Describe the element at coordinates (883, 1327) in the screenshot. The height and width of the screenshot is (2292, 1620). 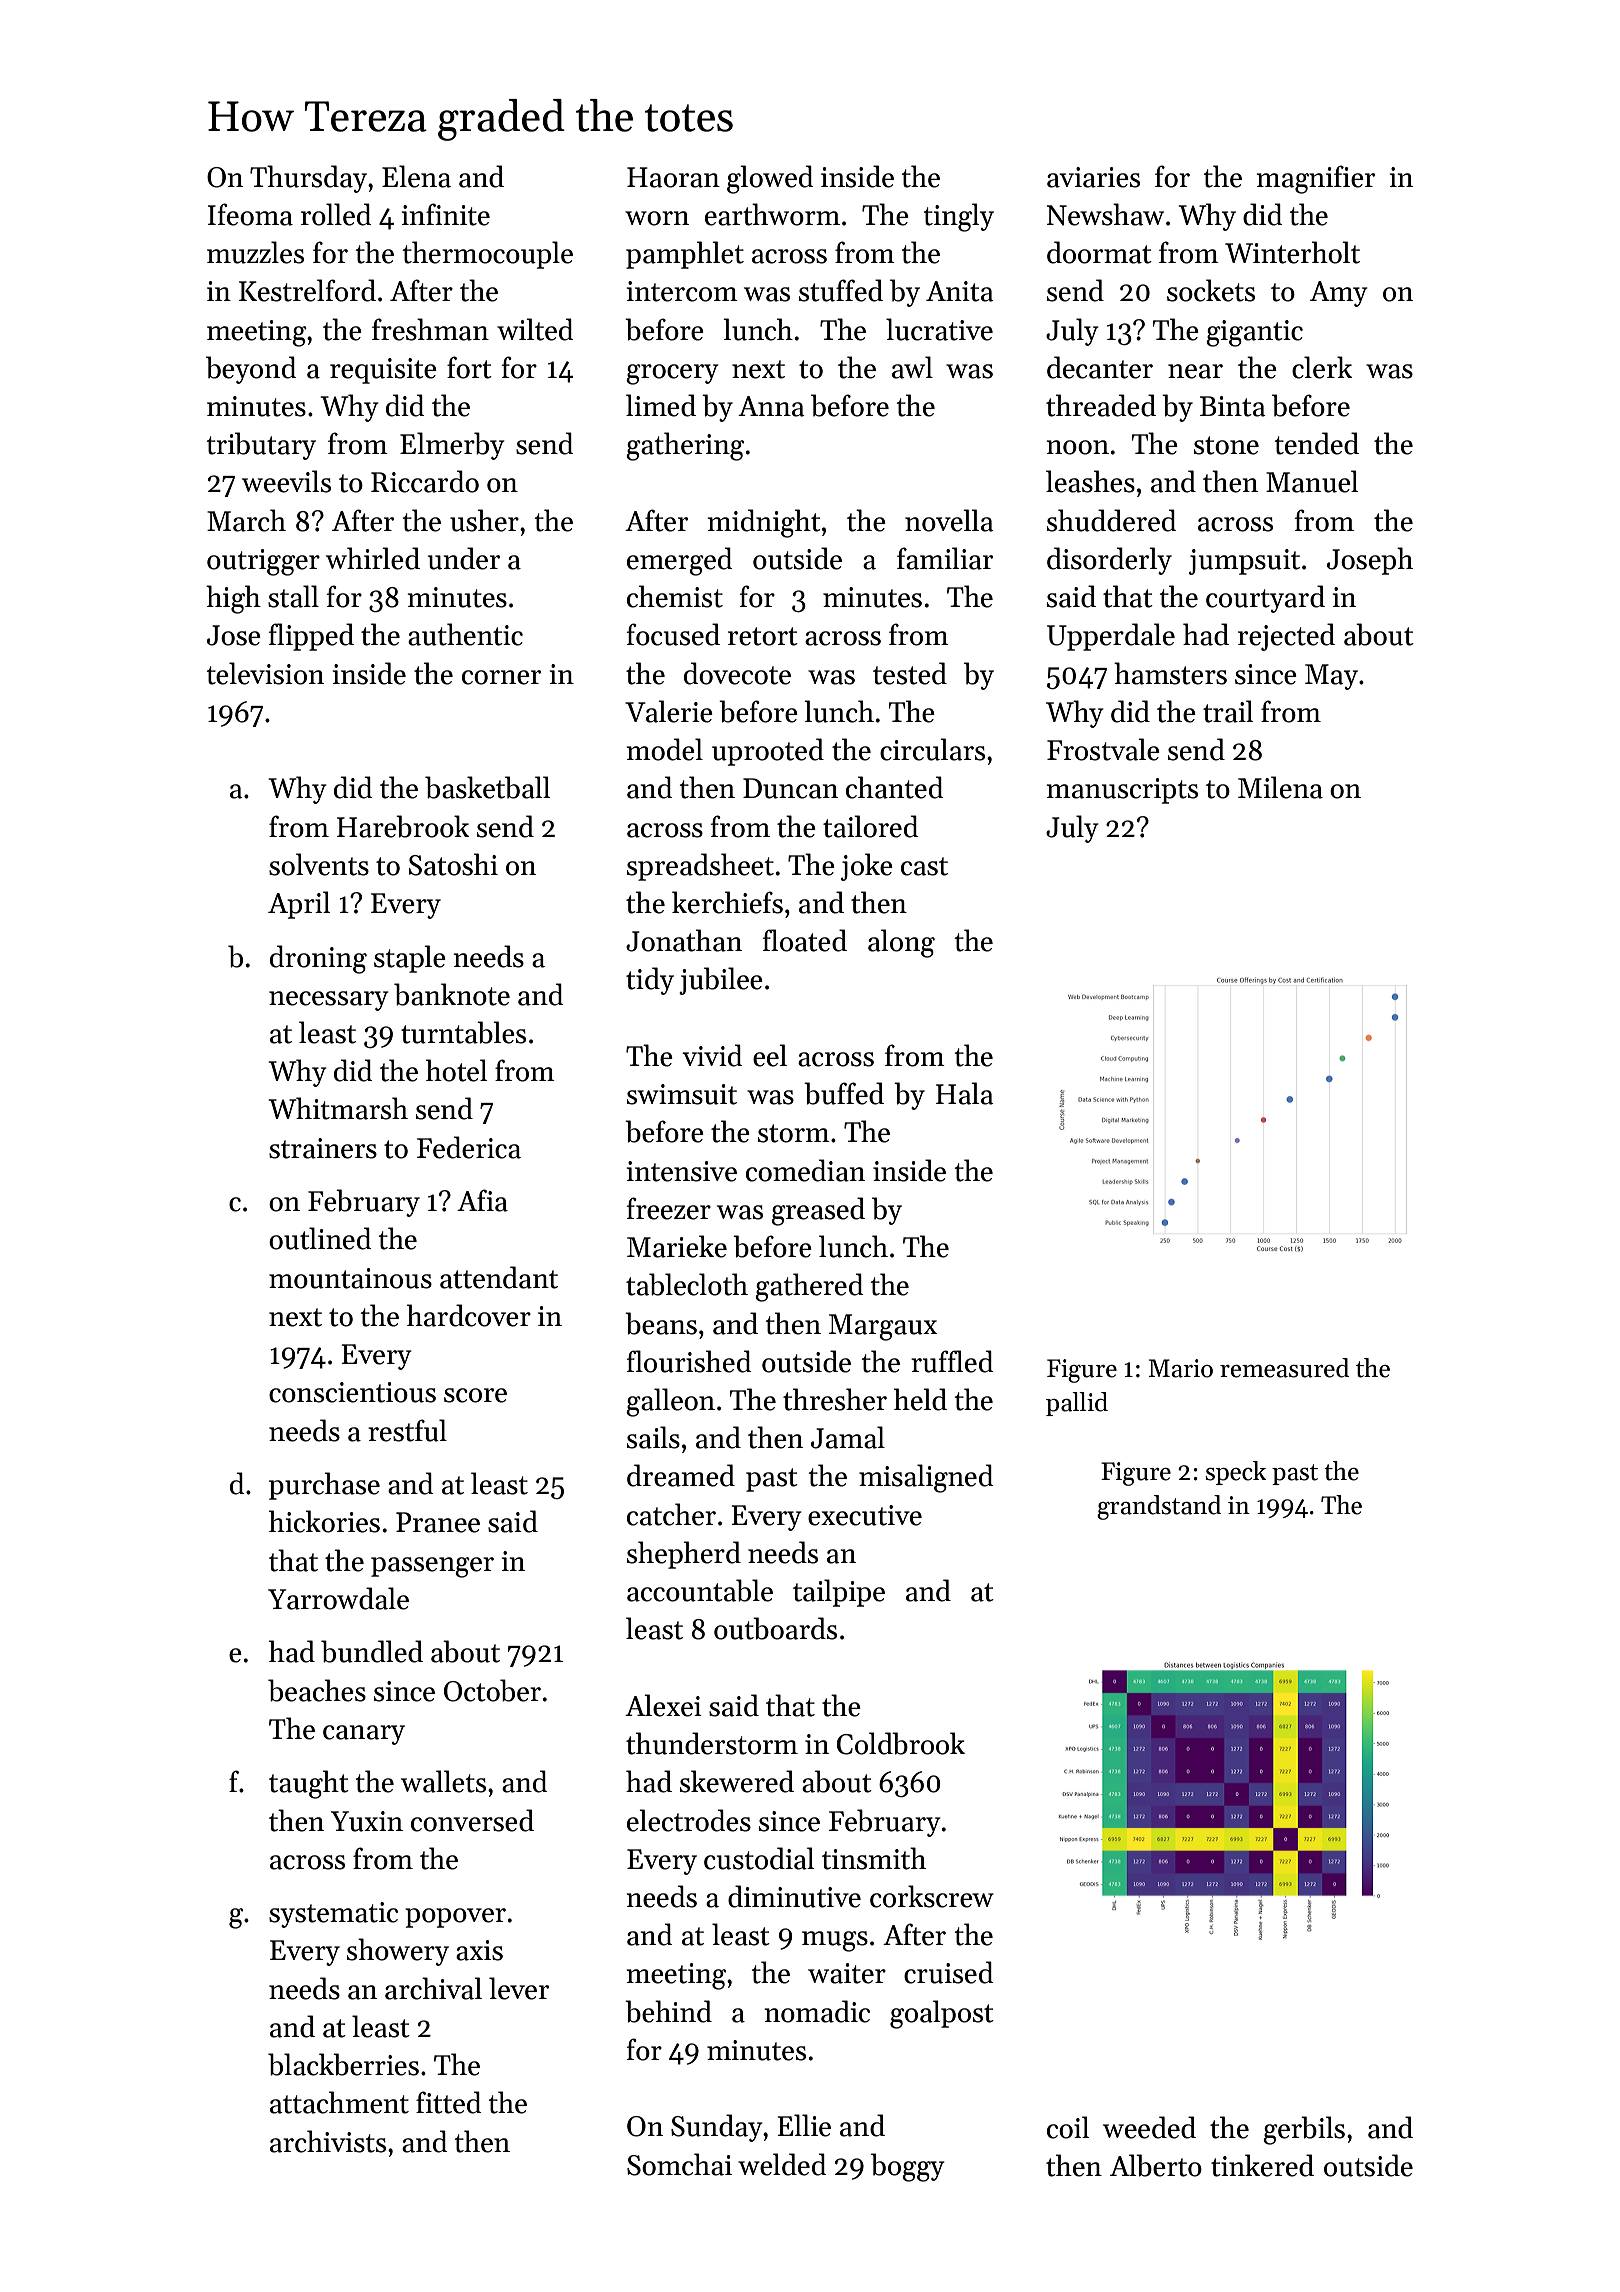
I see `Margaux` at that location.
